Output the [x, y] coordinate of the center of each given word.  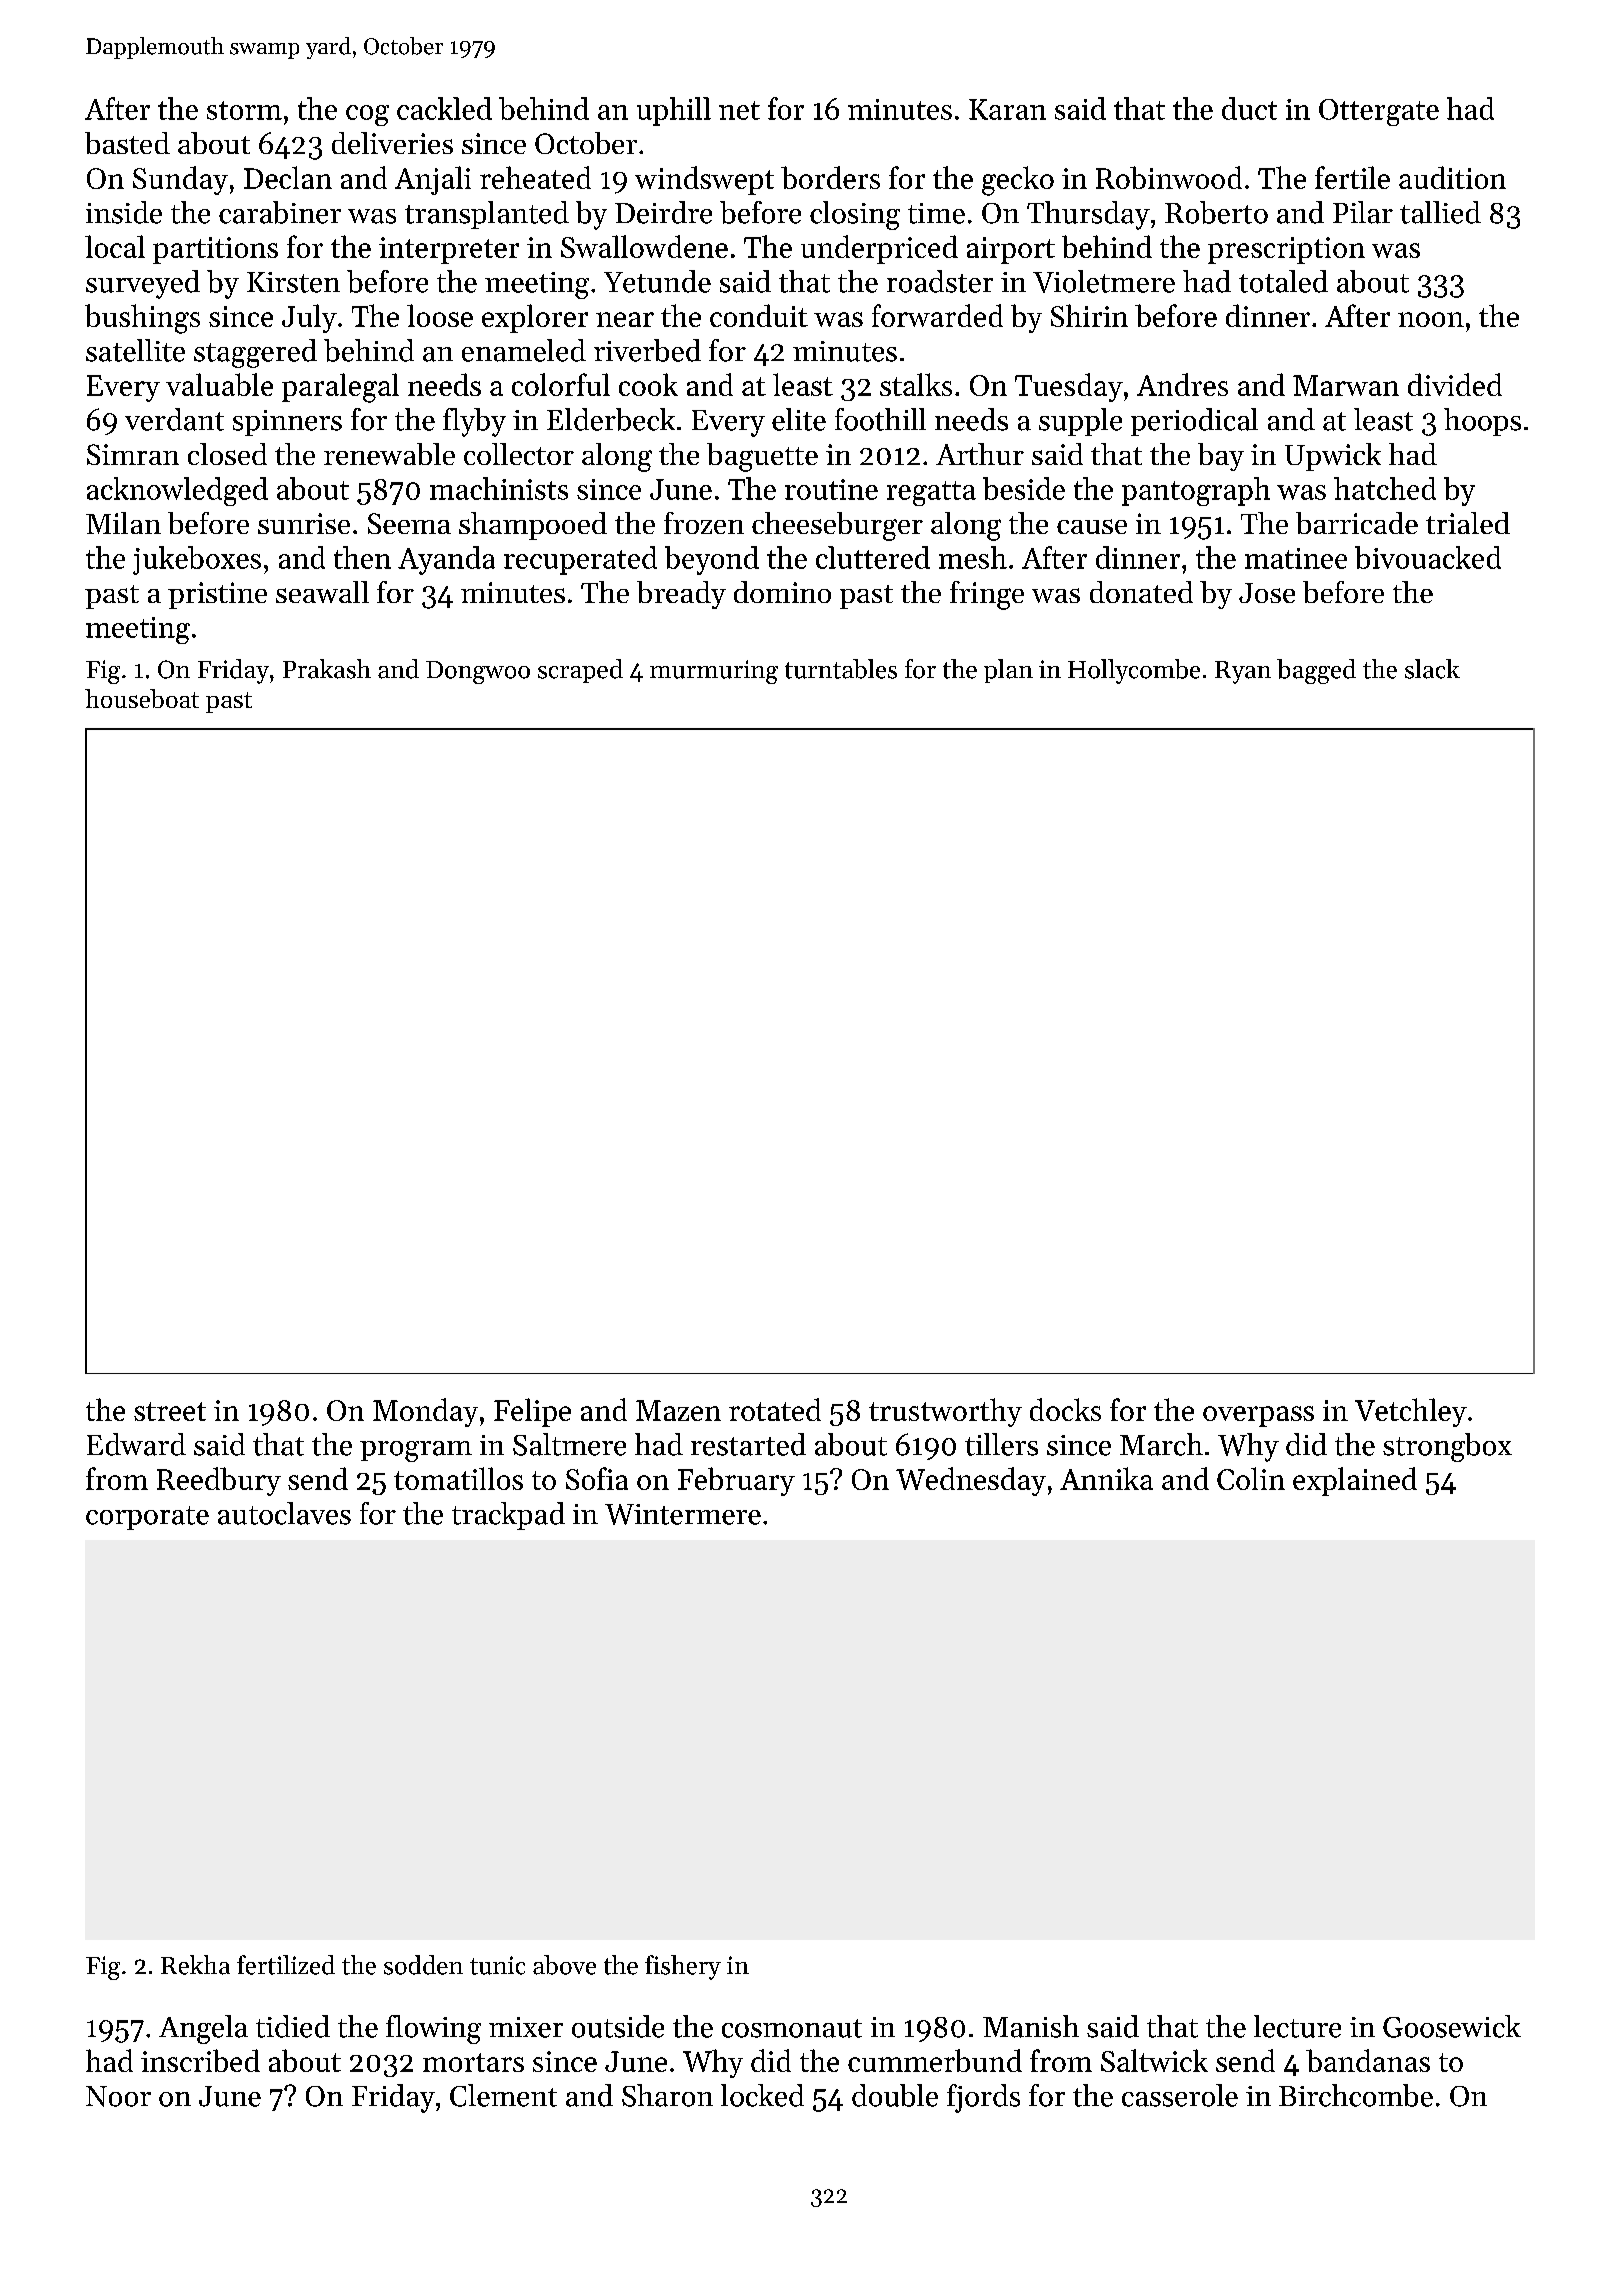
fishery [683, 1967]
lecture [1297, 2026]
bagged [1316, 671]
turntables [841, 669]
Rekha [195, 1965]
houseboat [142, 698]
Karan [1007, 109]
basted [127, 143]
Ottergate [1379, 112]
